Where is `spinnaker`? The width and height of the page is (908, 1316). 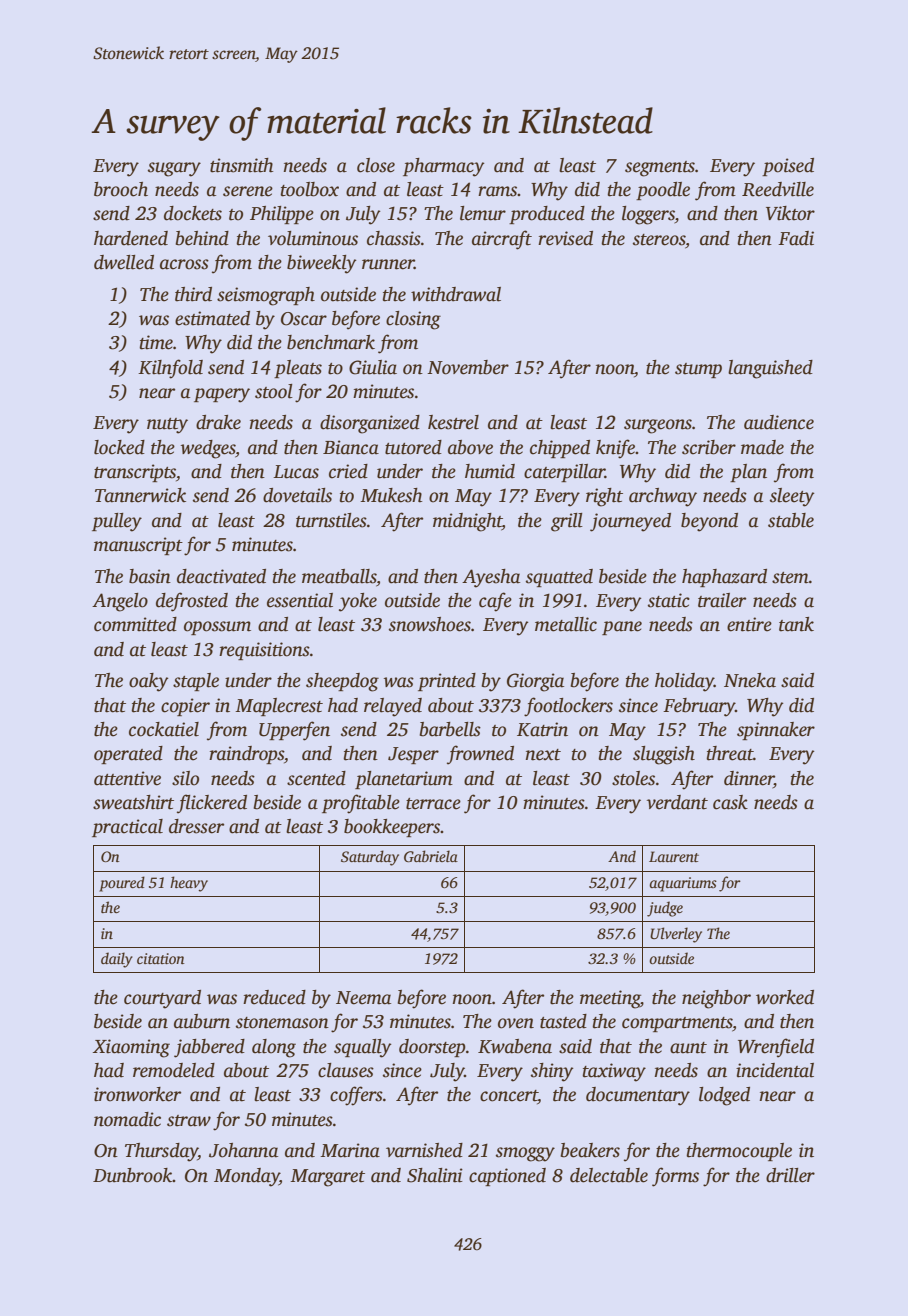 spinnaker is located at coordinates (776, 731).
